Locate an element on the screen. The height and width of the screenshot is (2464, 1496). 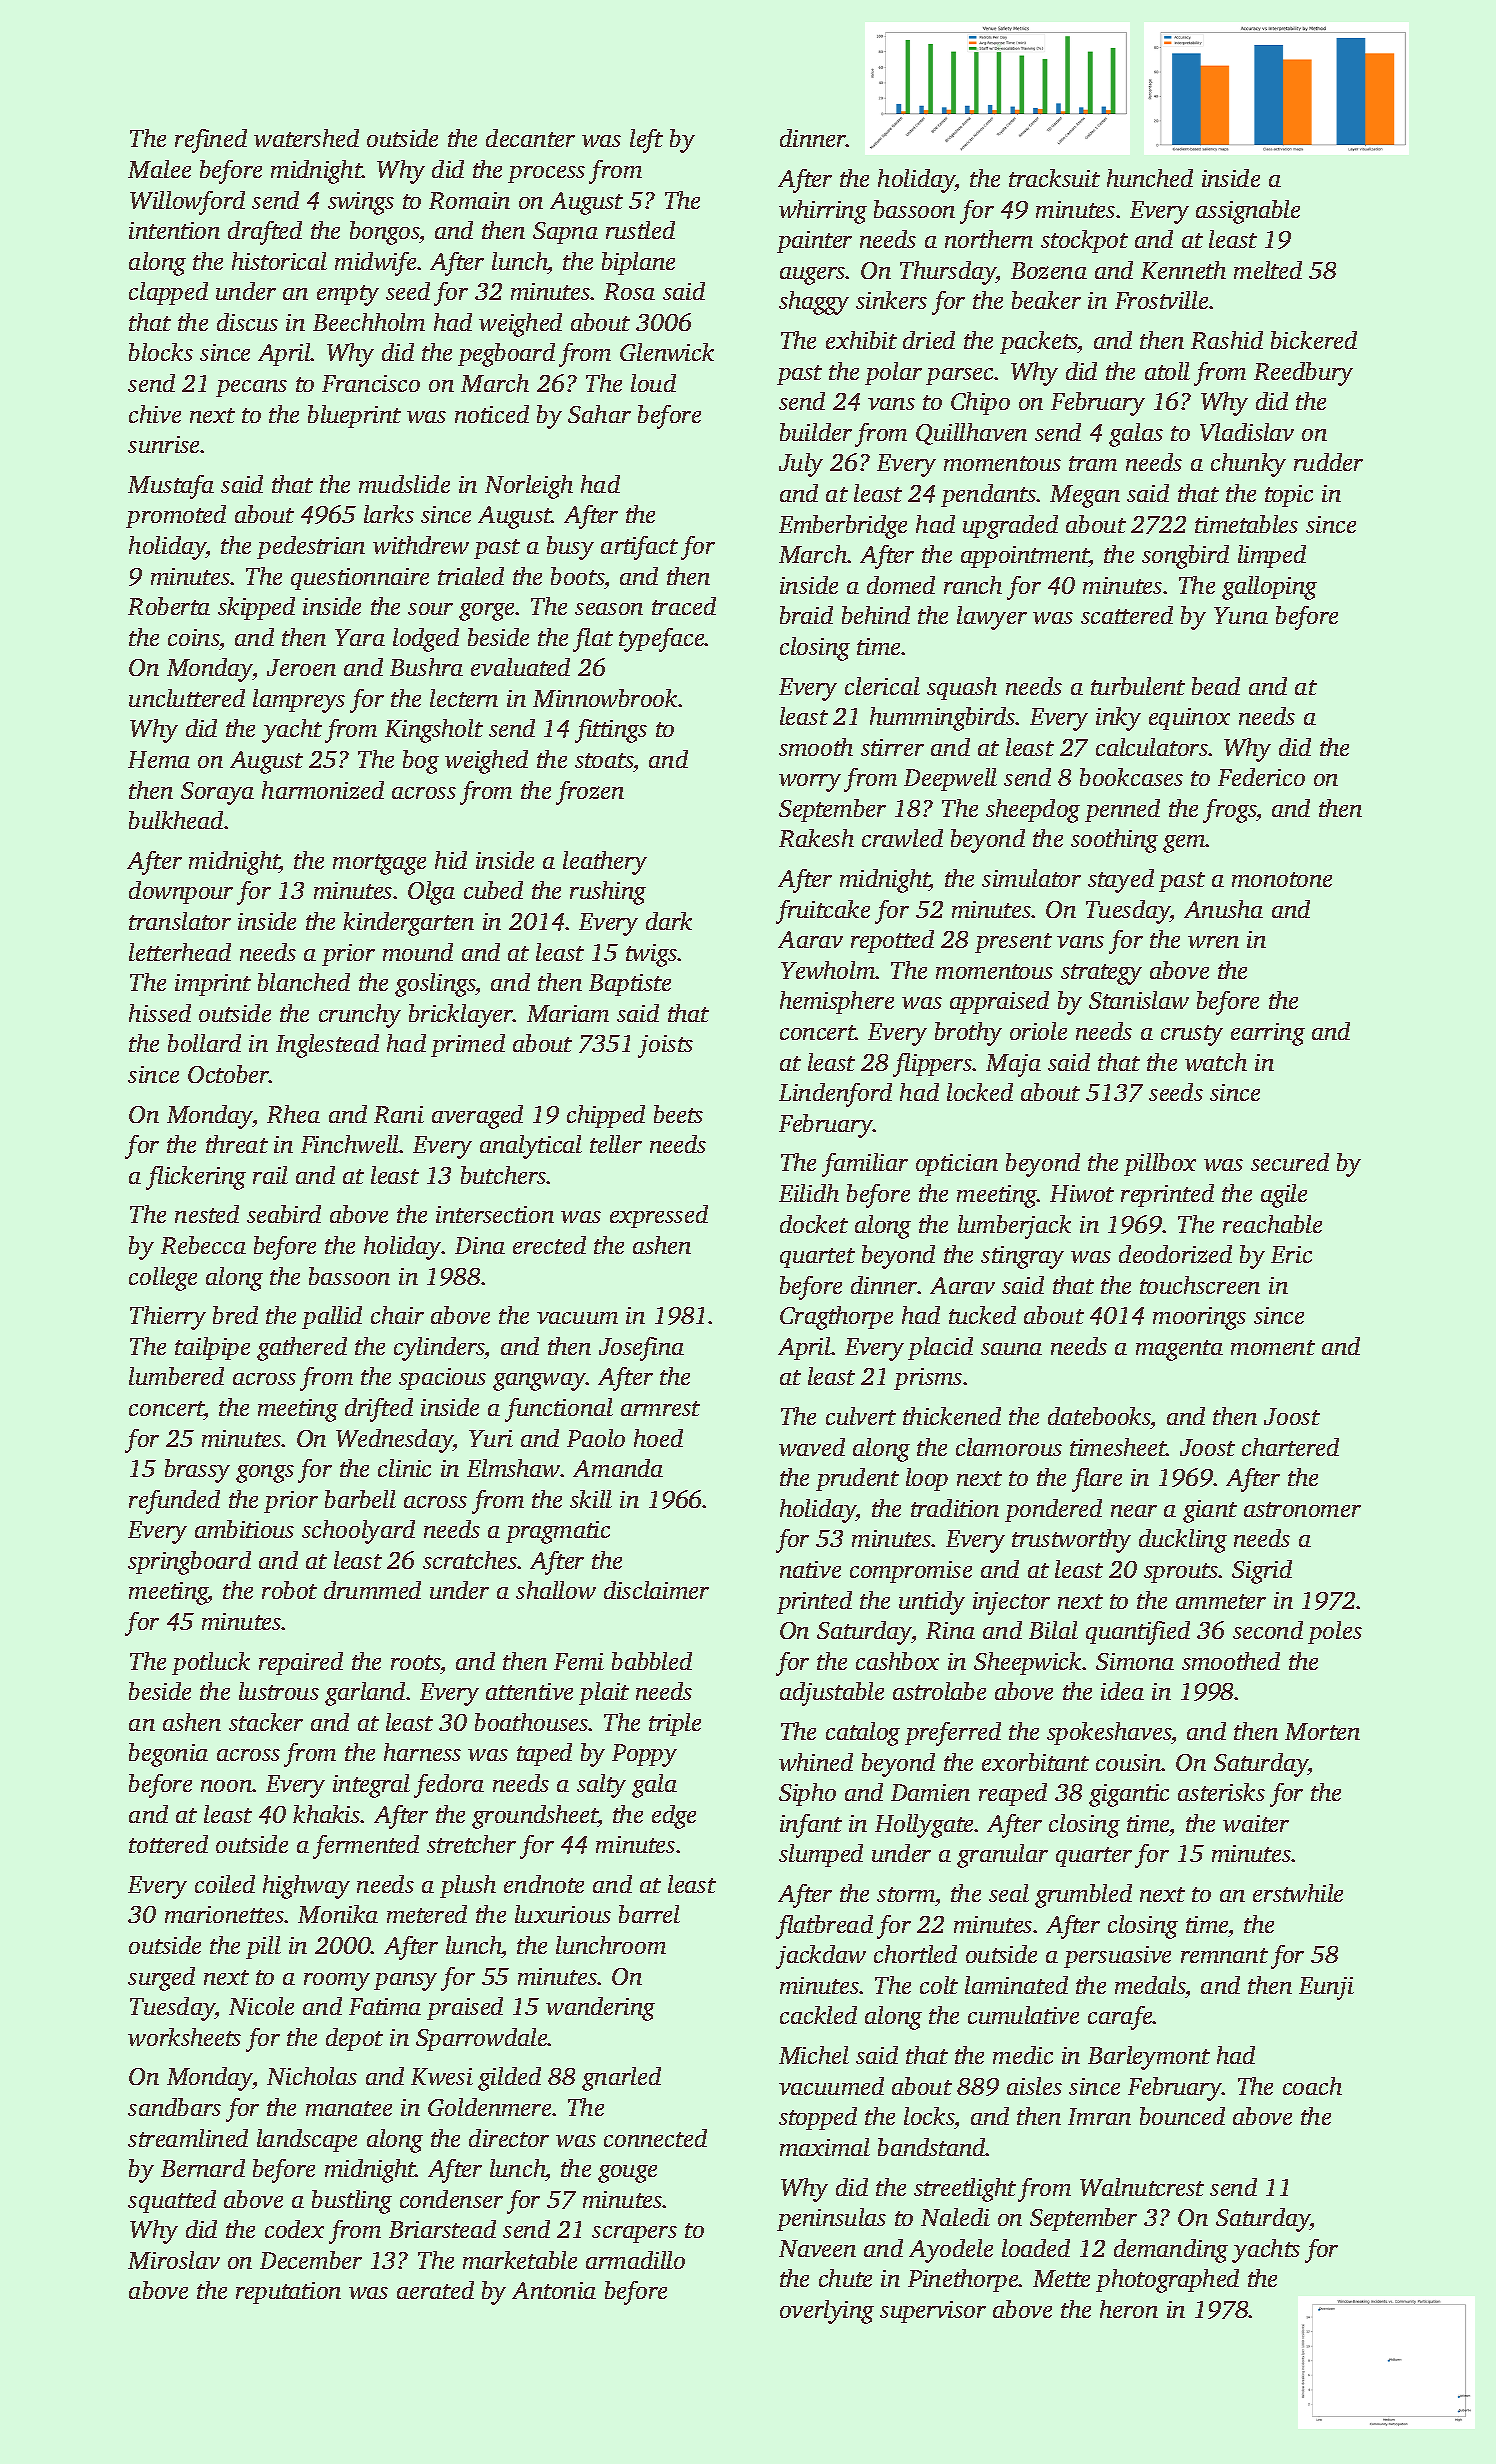
loud is located at coordinates (653, 383).
